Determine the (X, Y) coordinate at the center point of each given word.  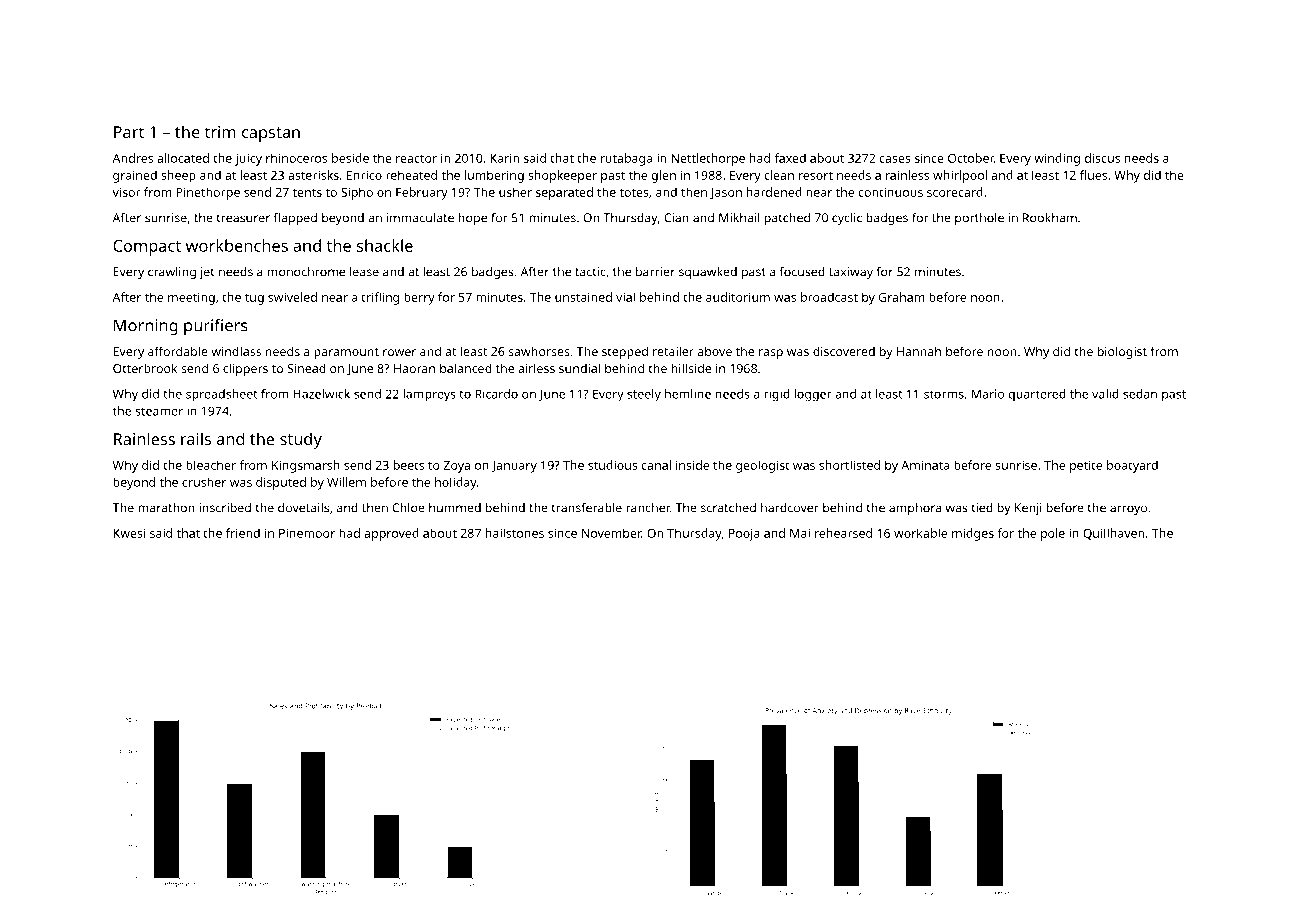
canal (656, 465)
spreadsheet (222, 395)
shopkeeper (562, 176)
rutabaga (626, 159)
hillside (691, 368)
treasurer (243, 218)
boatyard (1132, 466)
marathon (166, 508)
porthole (979, 219)
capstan (271, 134)
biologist (1122, 352)
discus (1102, 158)
